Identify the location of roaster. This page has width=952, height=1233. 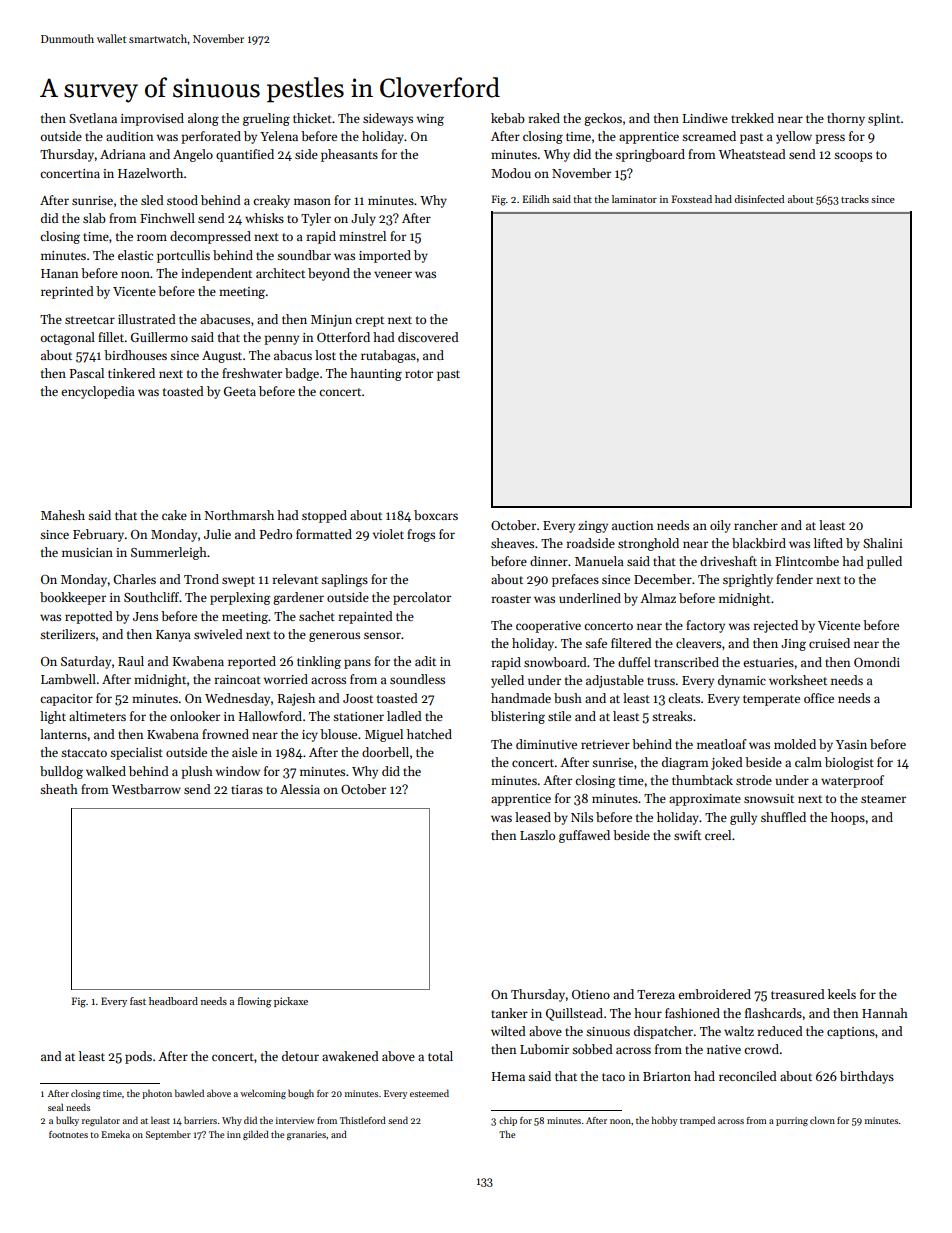
(511, 599).
